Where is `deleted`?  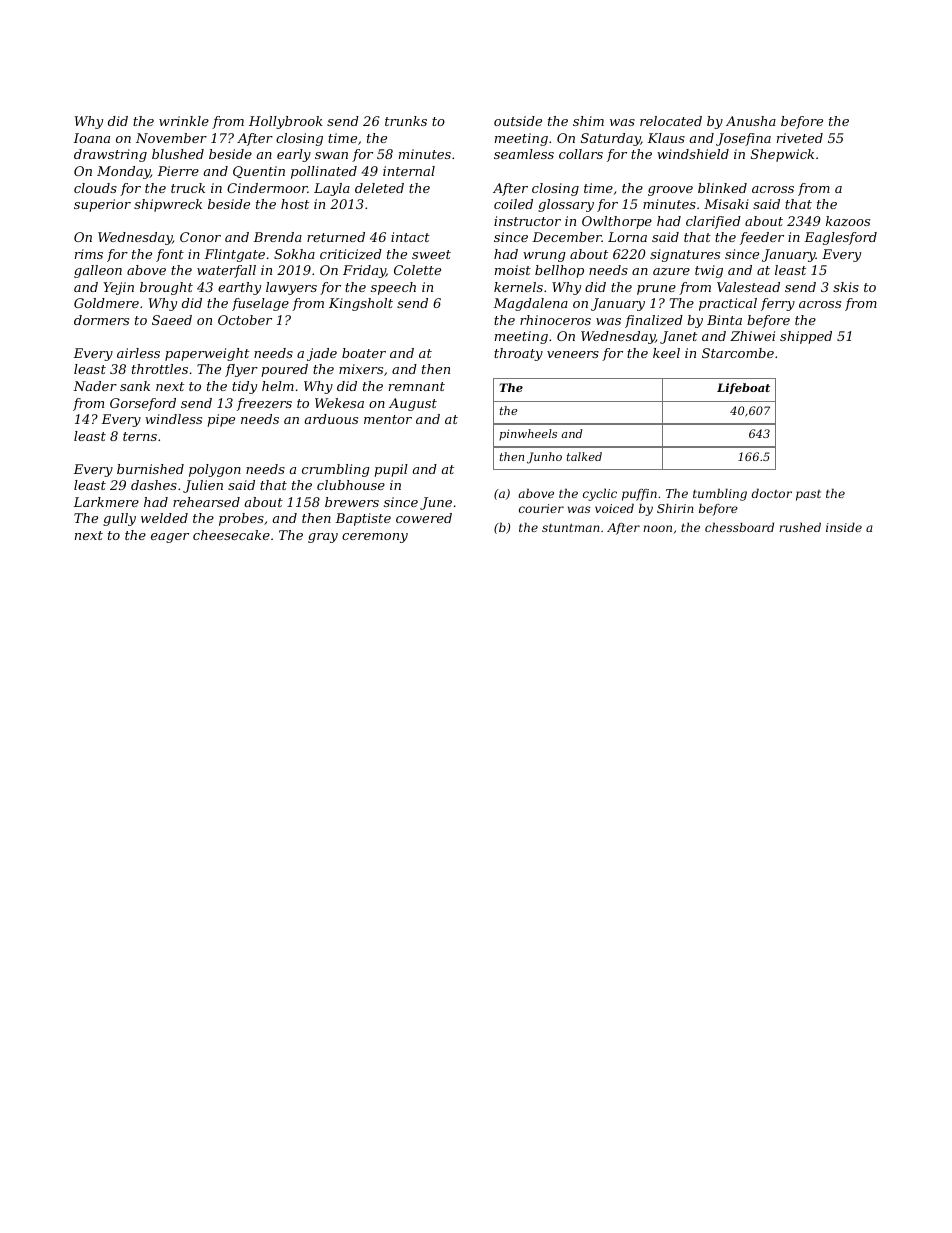
deleted is located at coordinates (379, 188).
